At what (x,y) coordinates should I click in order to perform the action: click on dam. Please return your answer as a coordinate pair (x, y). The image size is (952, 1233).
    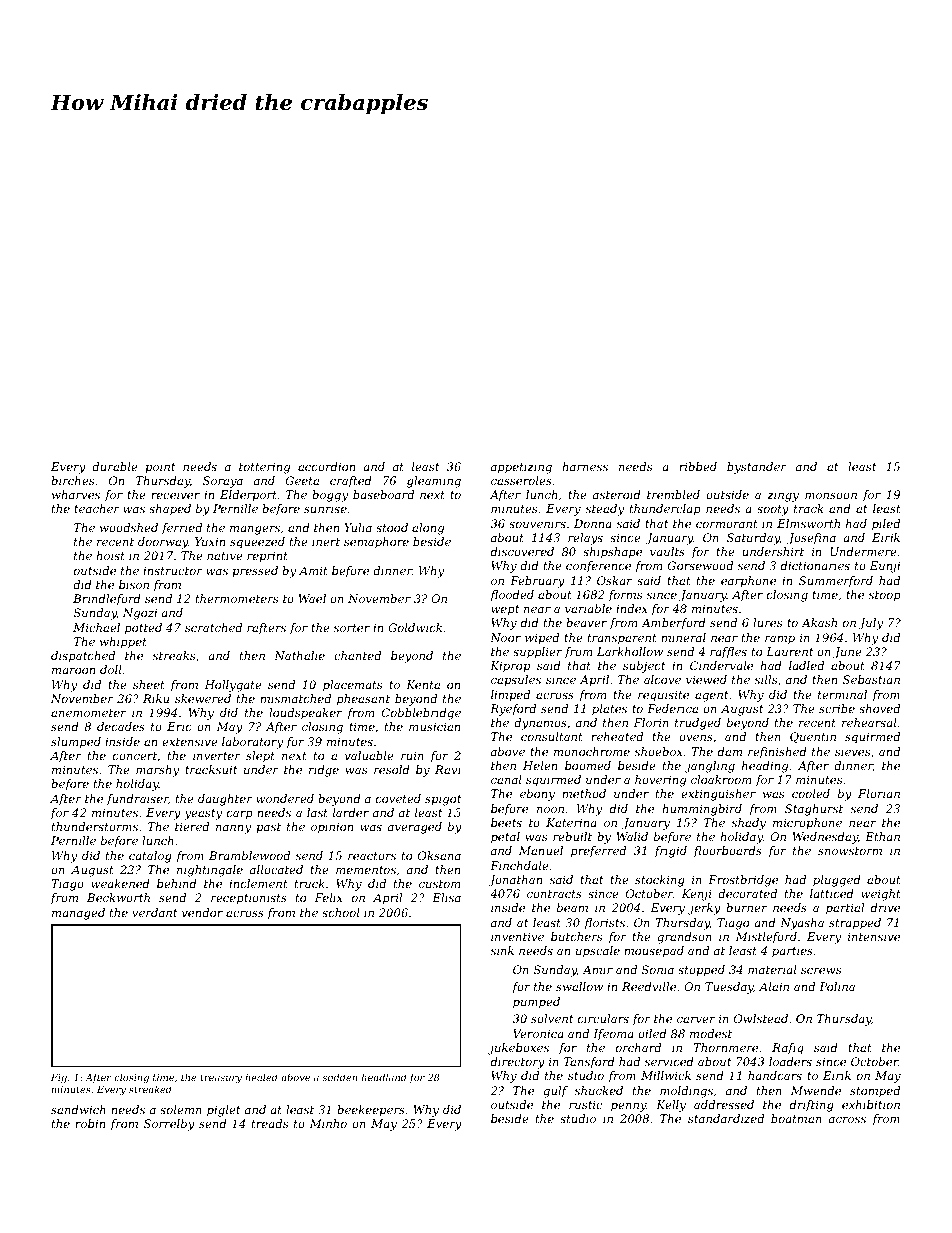
    Looking at the image, I should click on (730, 751).
